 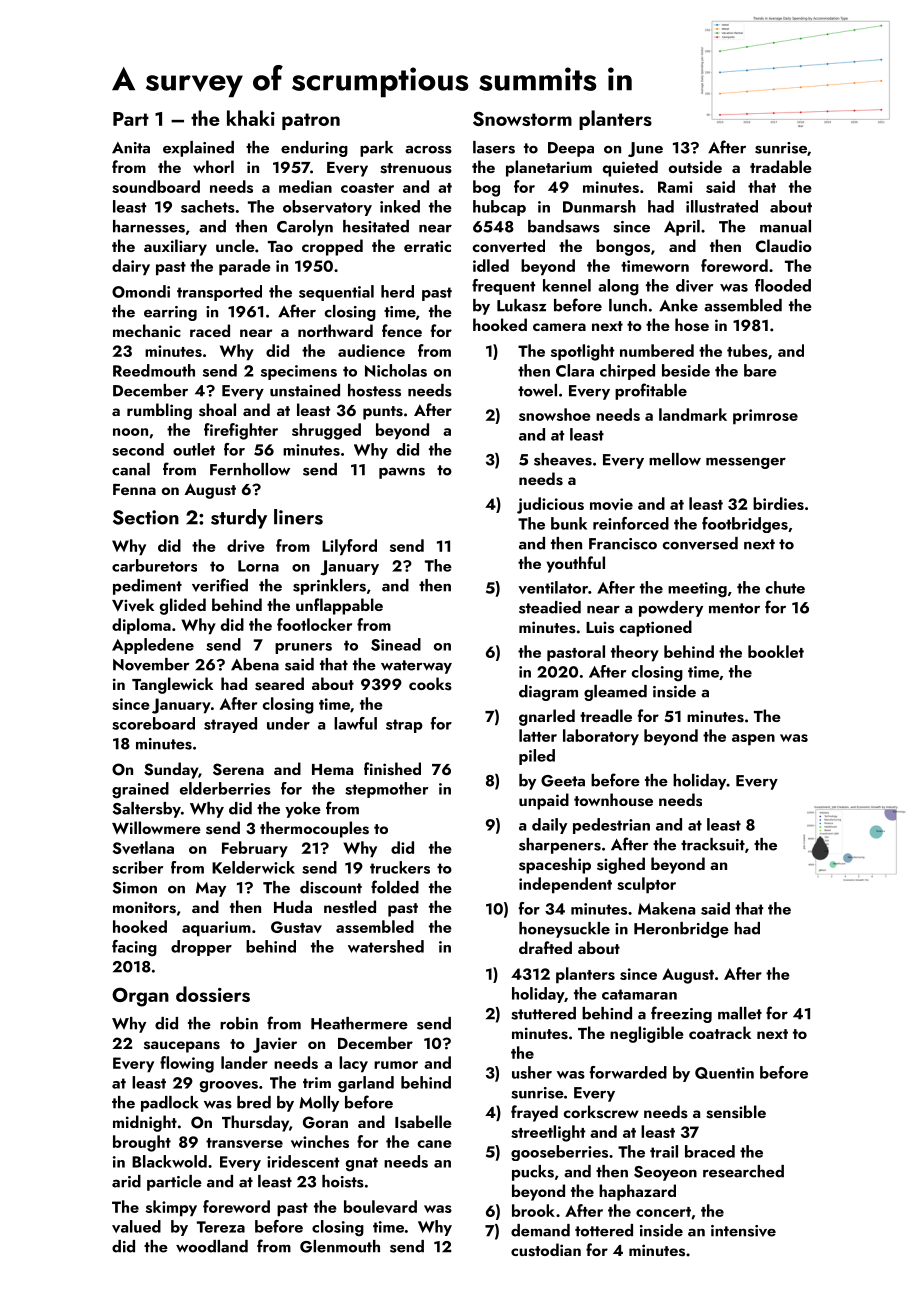 I want to click on scoreboard, so click(x=153, y=723).
